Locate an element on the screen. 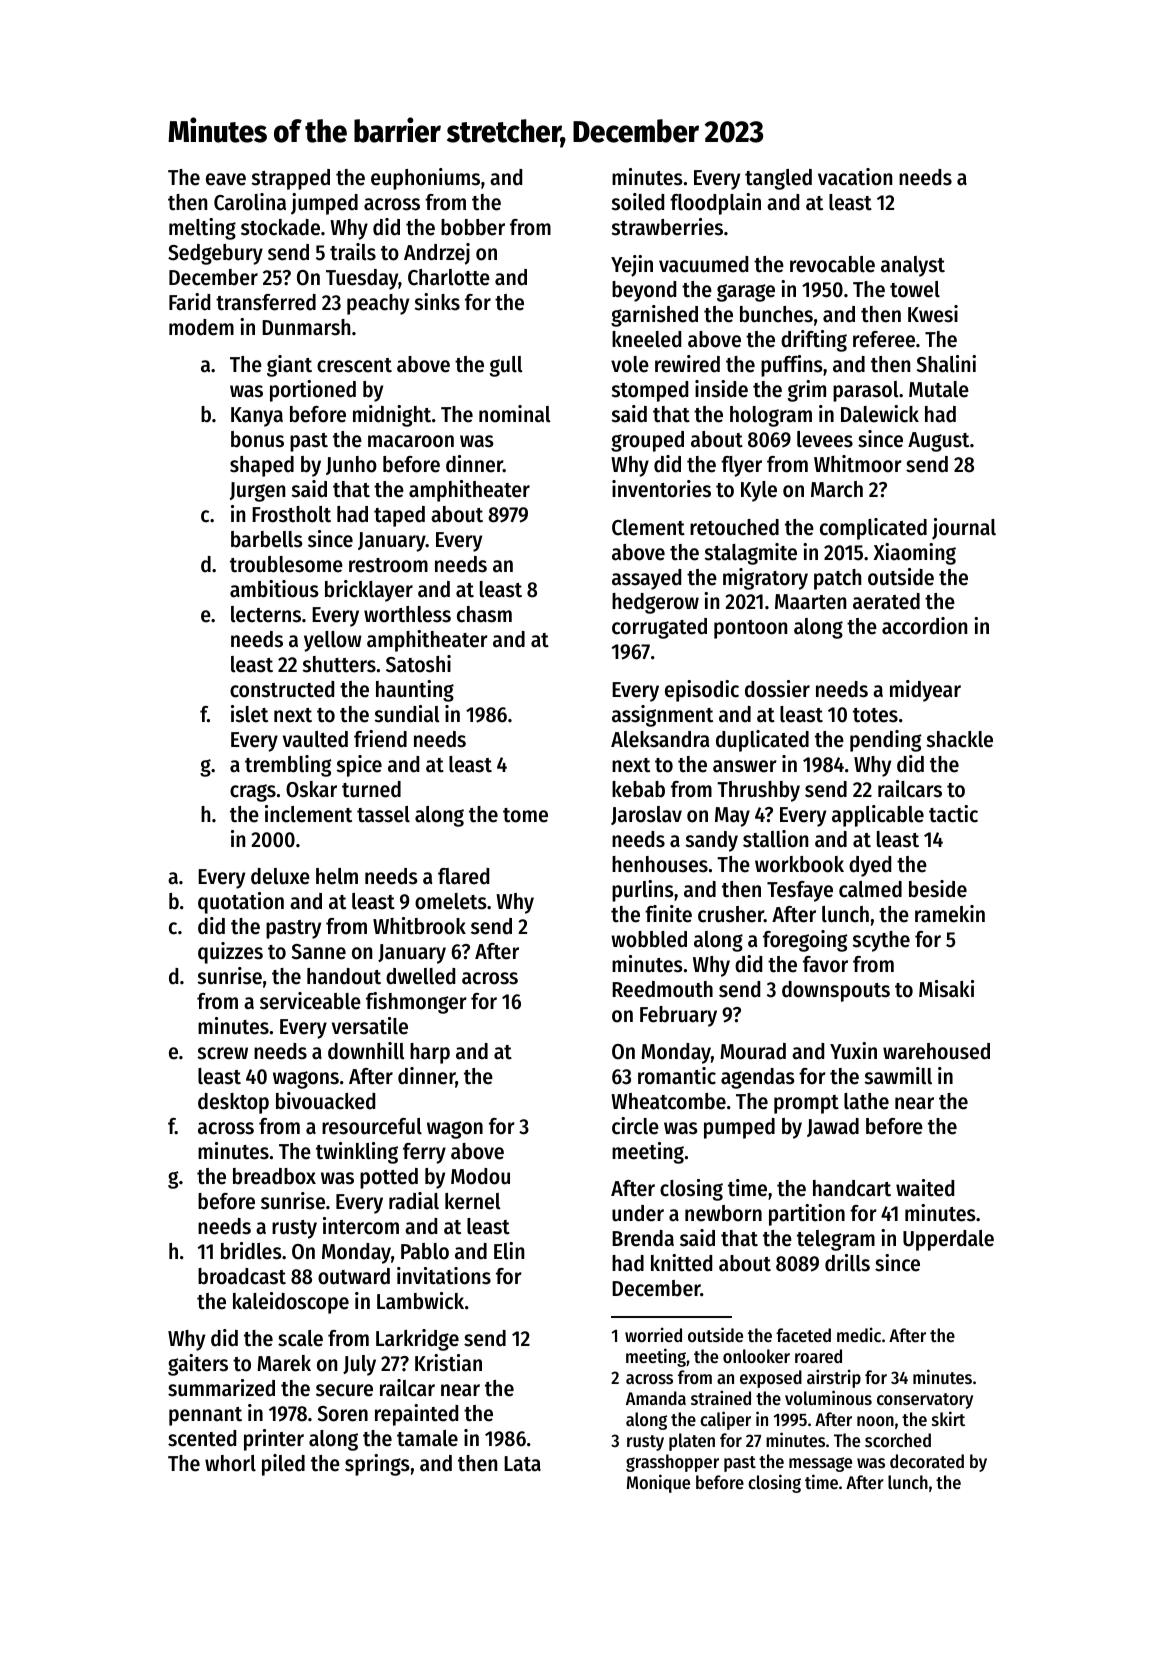 The width and height of the screenshot is (1165, 1654). whorl is located at coordinates (230, 1463).
